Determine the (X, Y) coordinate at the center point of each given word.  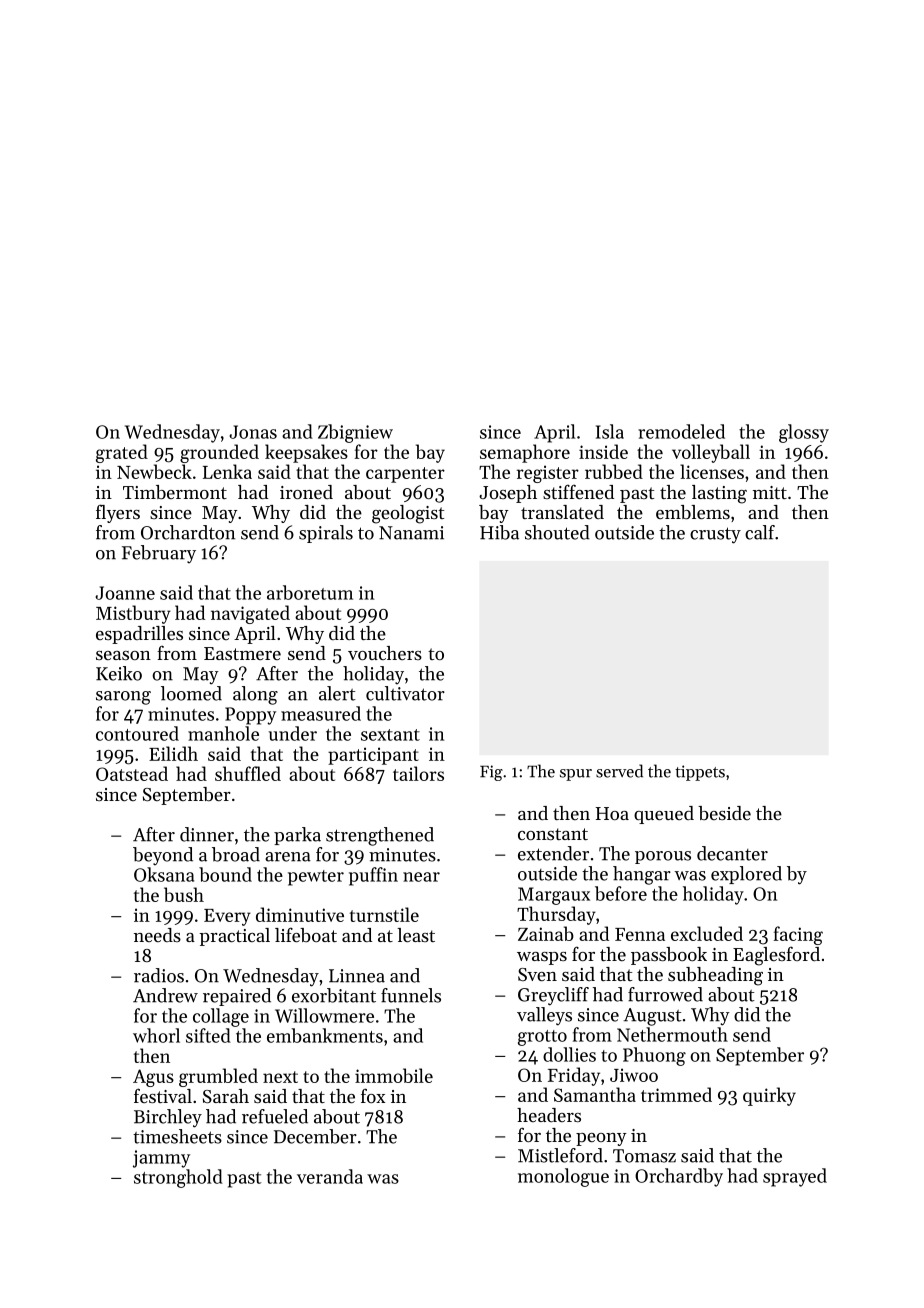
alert (337, 693)
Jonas (253, 432)
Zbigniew (355, 433)
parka (297, 836)
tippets (700, 773)
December (315, 1136)
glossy (804, 433)
